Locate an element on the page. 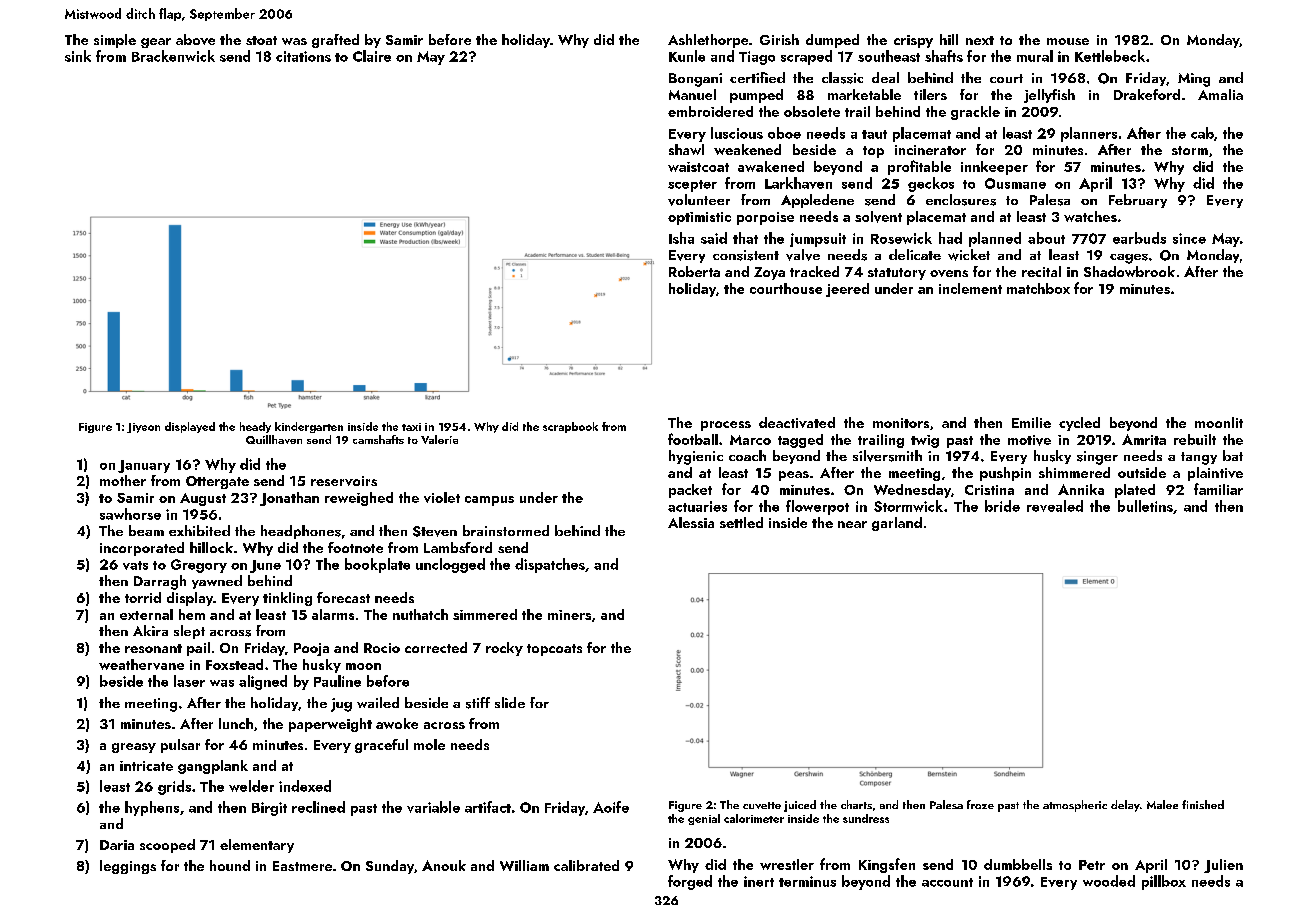  reclined is located at coordinates (318, 807).
